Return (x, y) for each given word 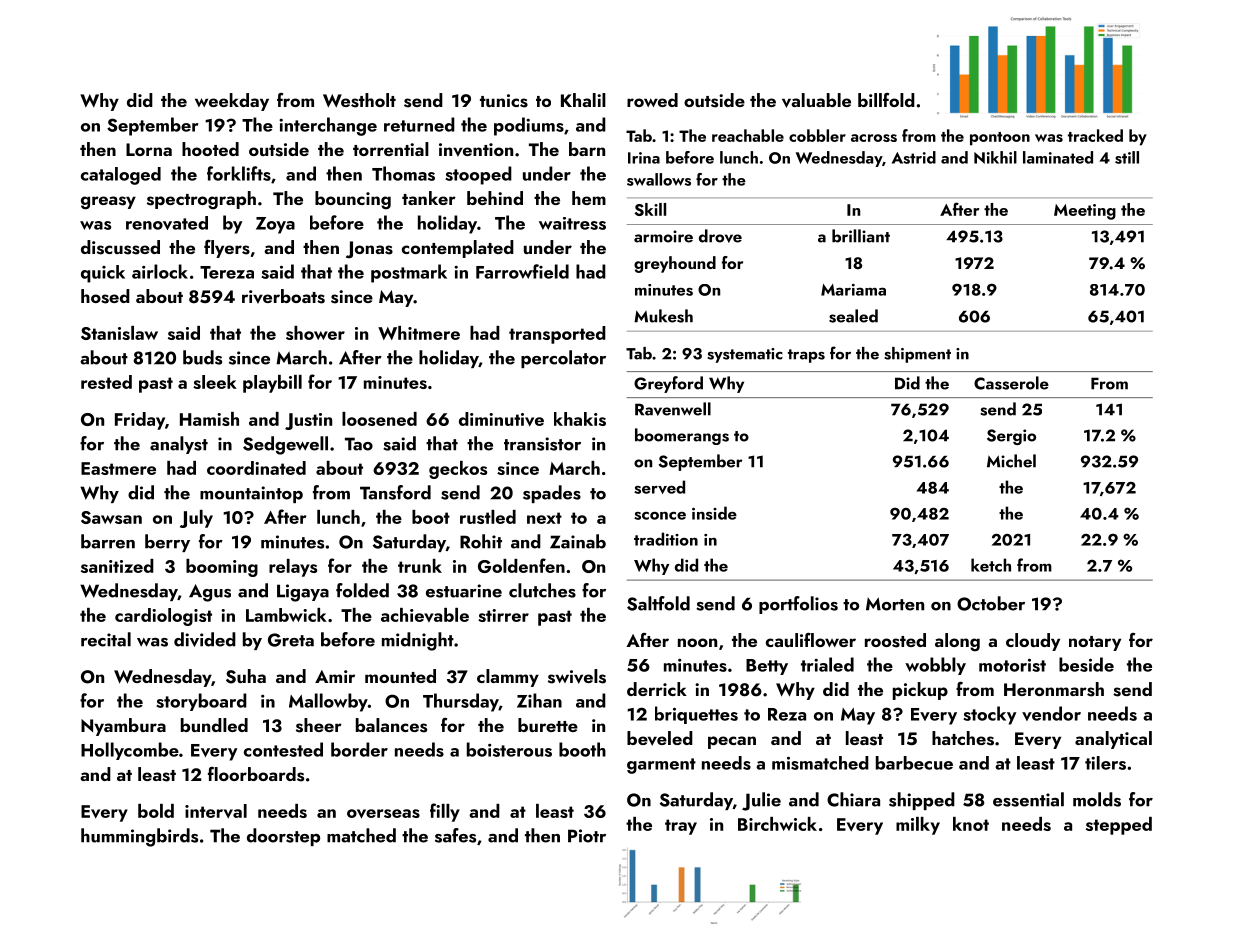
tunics (504, 101)
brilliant (861, 236)
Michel (1011, 461)
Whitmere (419, 333)
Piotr (587, 836)
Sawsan (111, 517)
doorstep (283, 837)
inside (714, 513)
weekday (232, 102)
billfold (886, 100)
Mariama (853, 290)
